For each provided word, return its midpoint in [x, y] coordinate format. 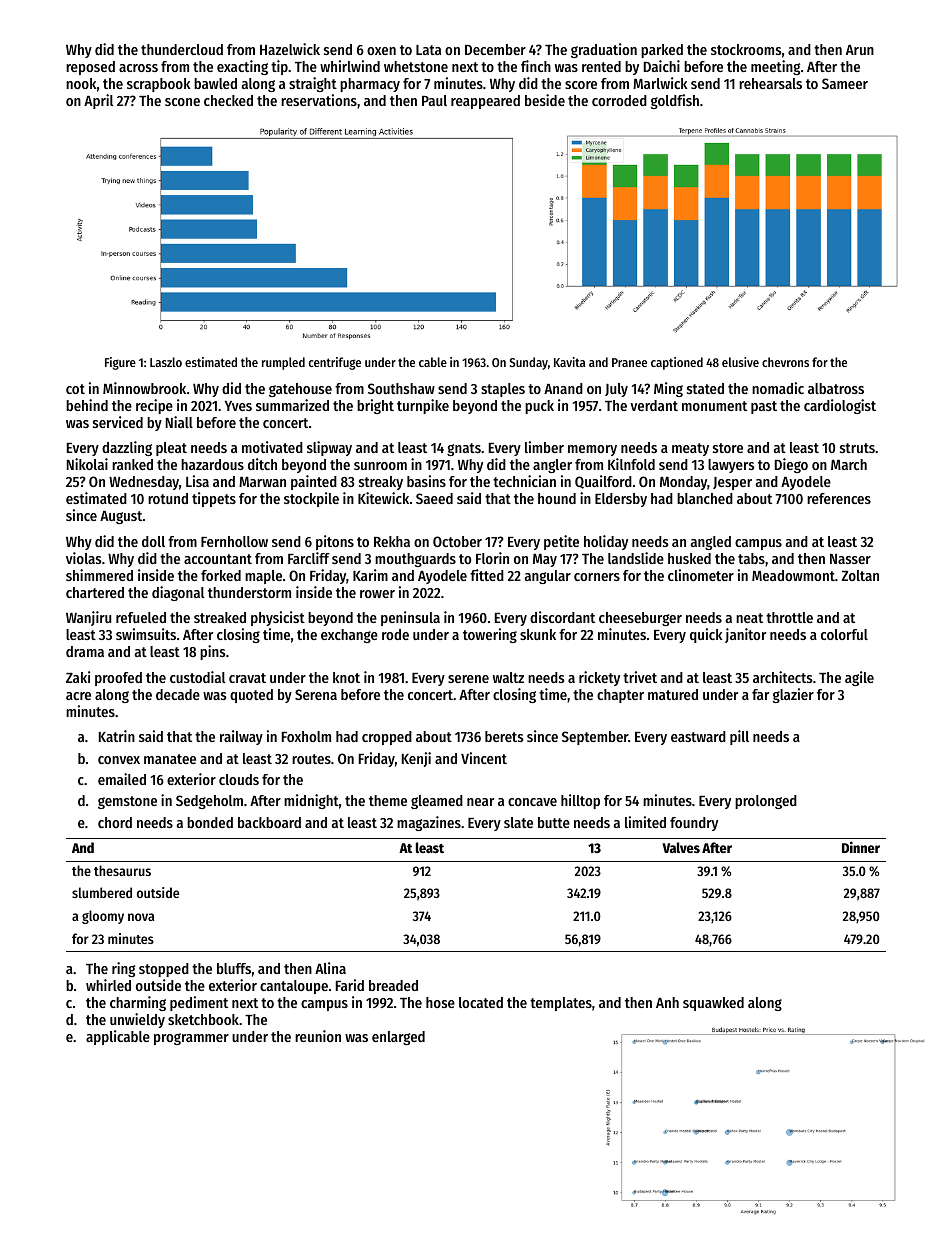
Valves [681, 847]
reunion [318, 1036]
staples [503, 390]
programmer [191, 1039]
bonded [210, 822]
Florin [492, 558]
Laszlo [166, 362]
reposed [90, 68]
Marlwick [660, 83]
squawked [713, 1004]
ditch [262, 464]
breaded [393, 985]
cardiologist [840, 406]
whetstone [416, 66]
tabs [751, 558]
